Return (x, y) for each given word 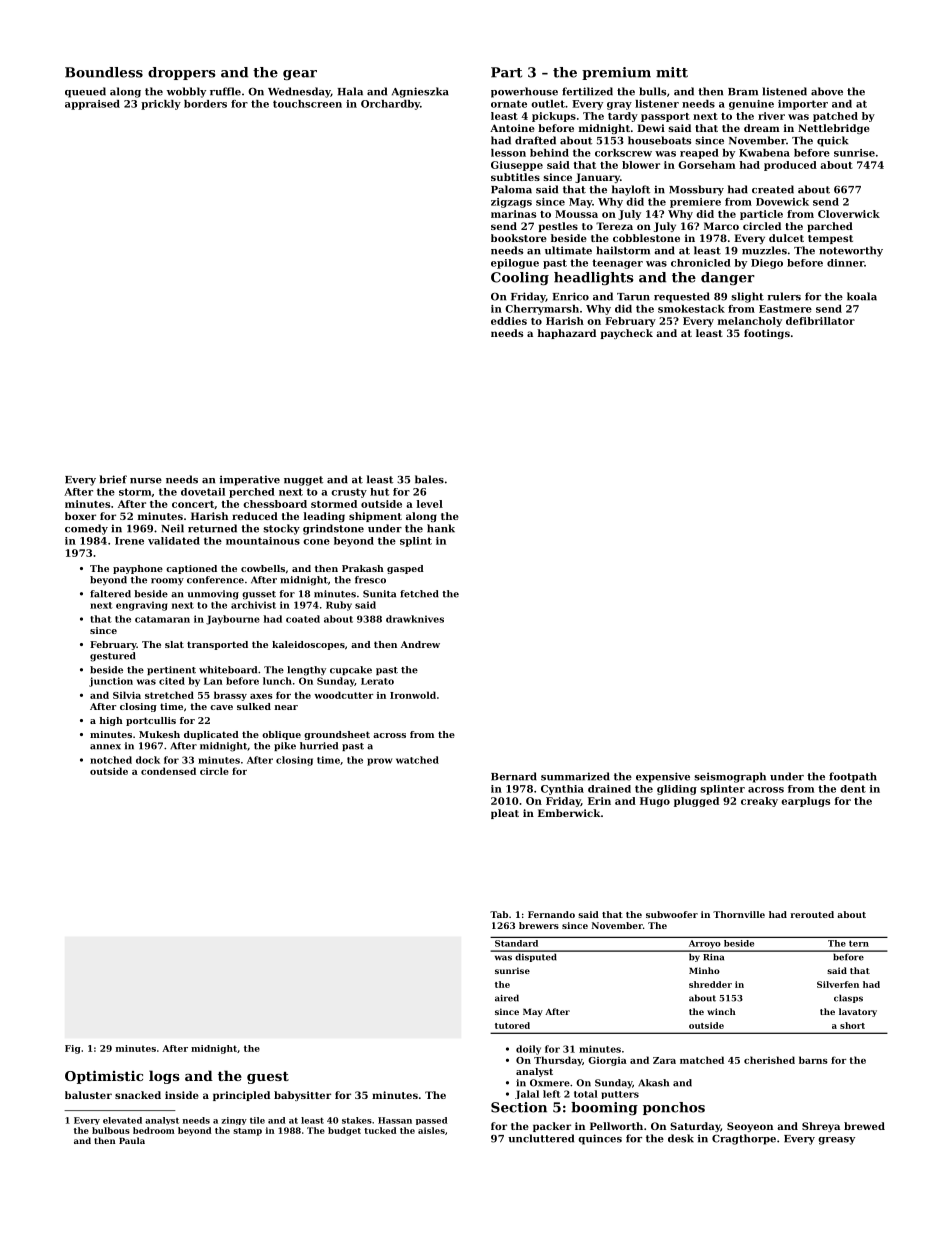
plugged (696, 802)
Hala (350, 91)
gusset (259, 595)
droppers (181, 73)
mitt (672, 72)
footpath (853, 777)
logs (164, 1077)
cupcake (351, 670)
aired (507, 998)
